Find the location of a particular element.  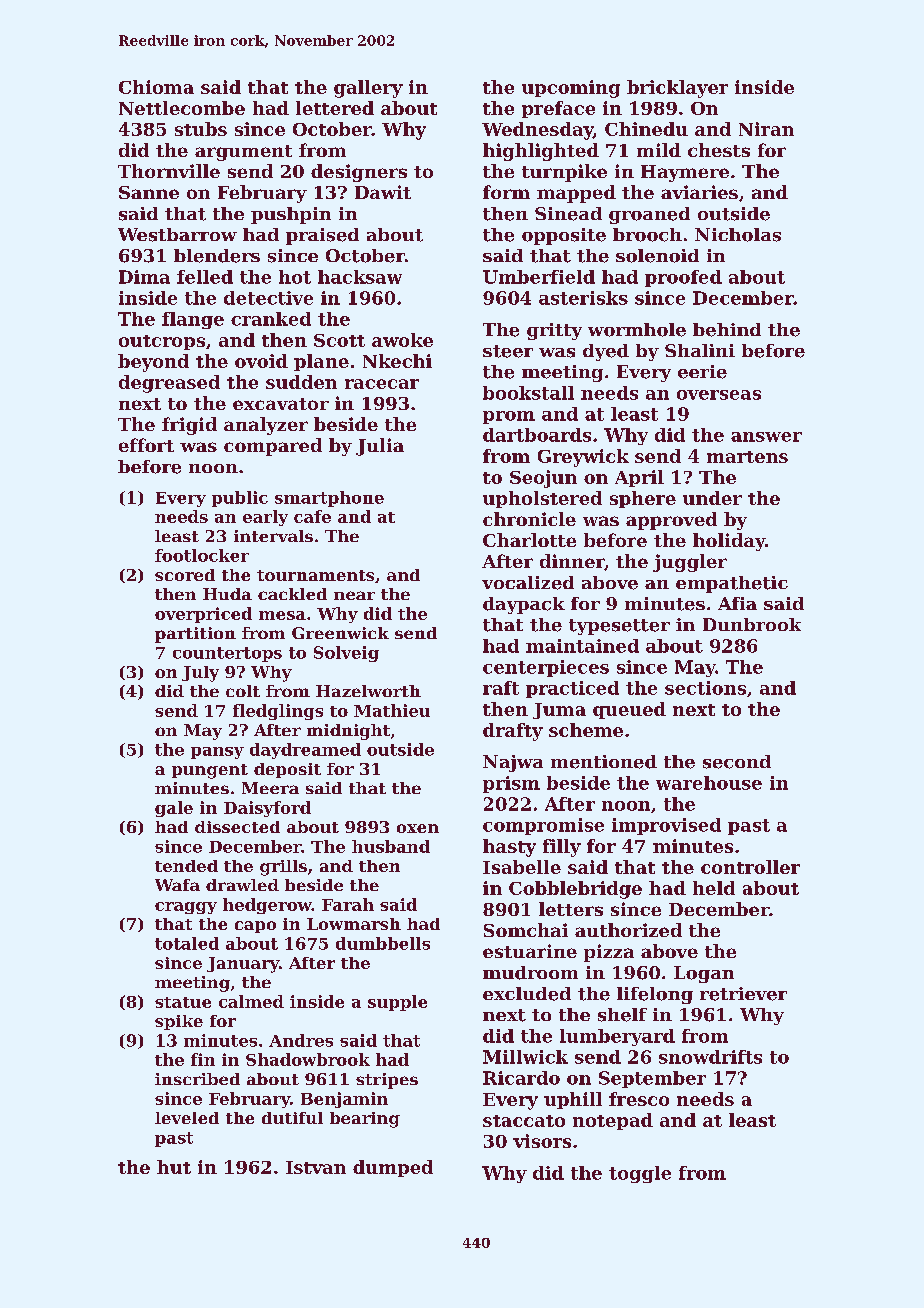

dumped is located at coordinates (393, 1168).
